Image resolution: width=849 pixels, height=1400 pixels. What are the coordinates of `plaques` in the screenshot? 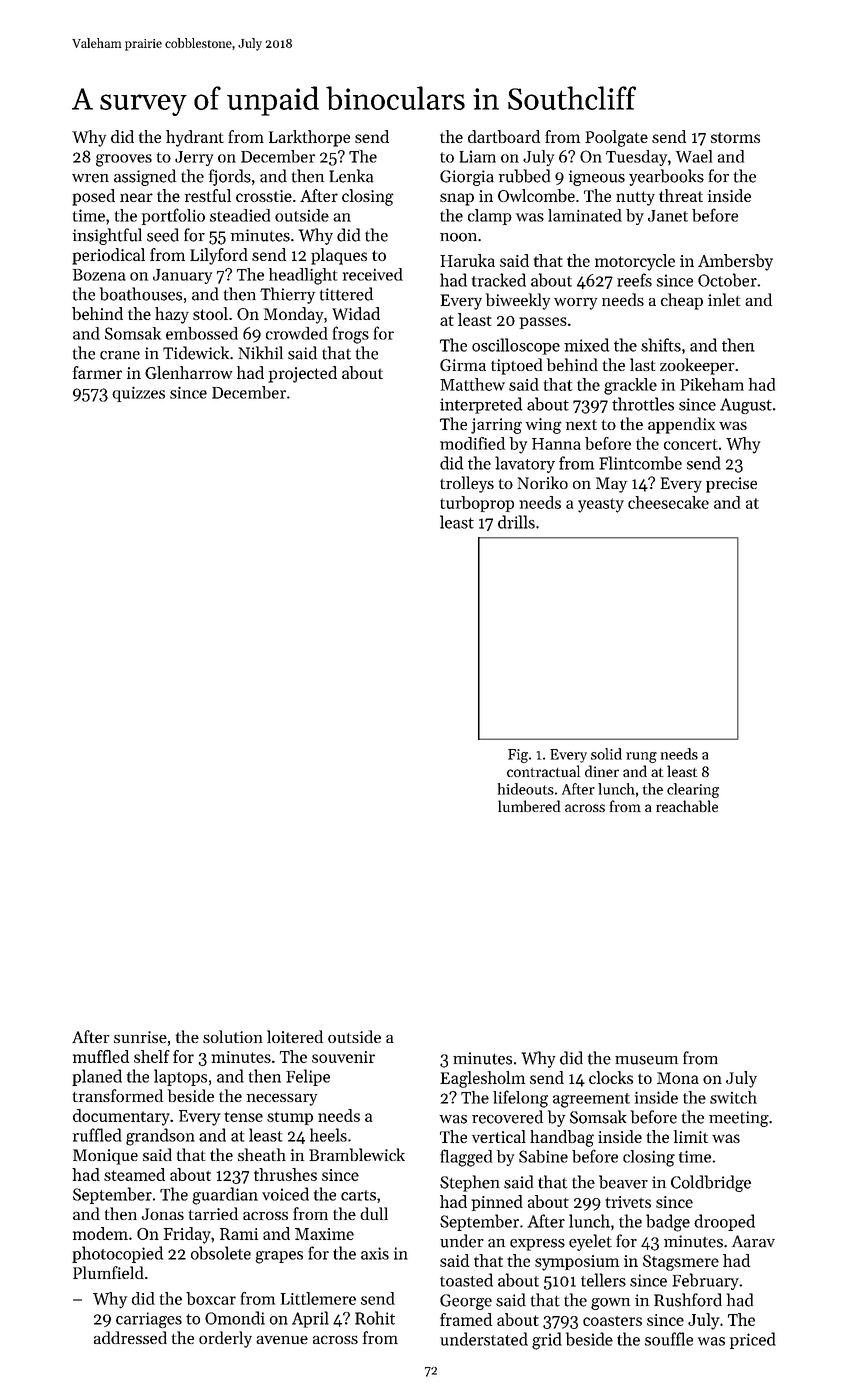 It's located at (339, 256).
